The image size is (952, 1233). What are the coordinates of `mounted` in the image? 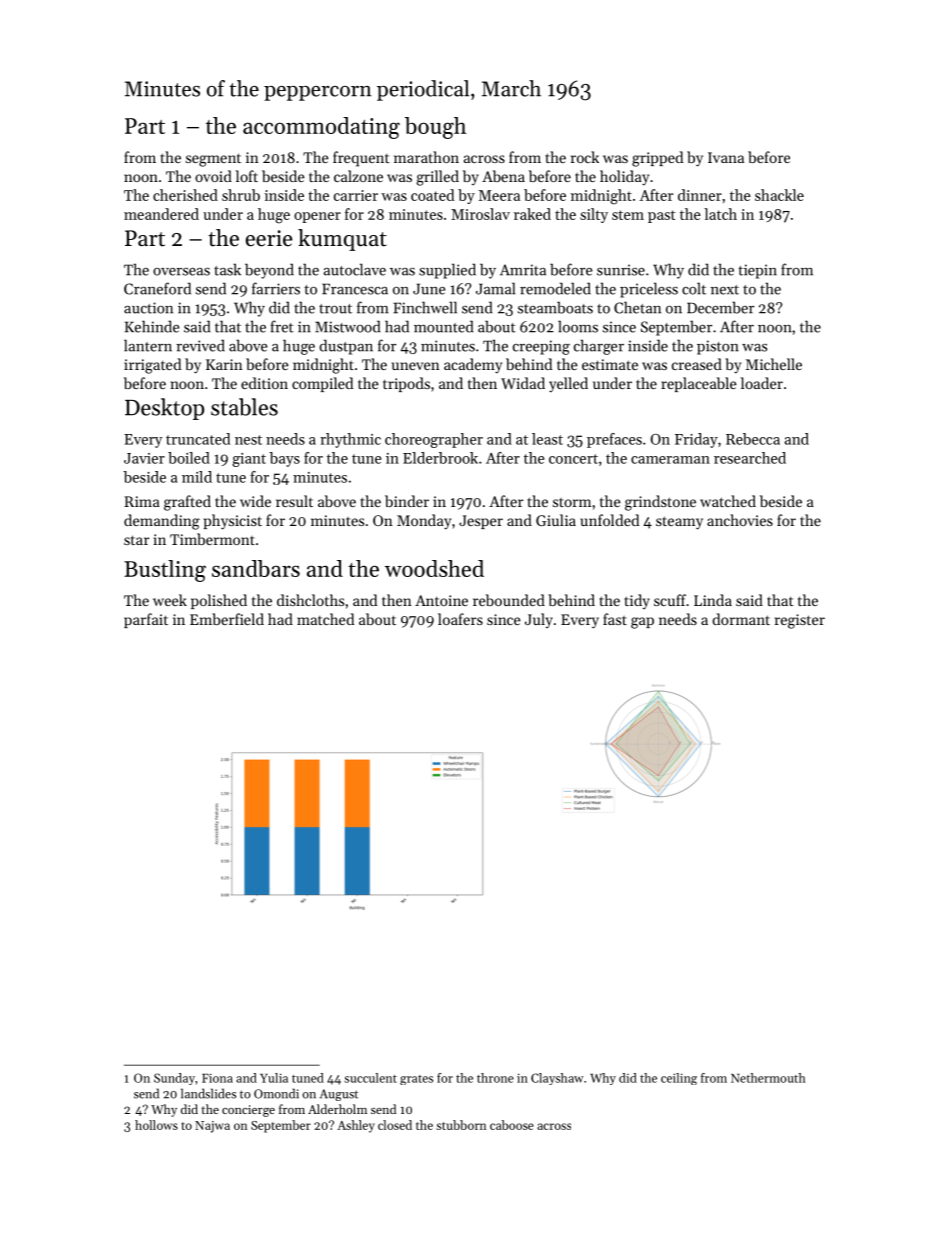 It's located at (443, 326).
